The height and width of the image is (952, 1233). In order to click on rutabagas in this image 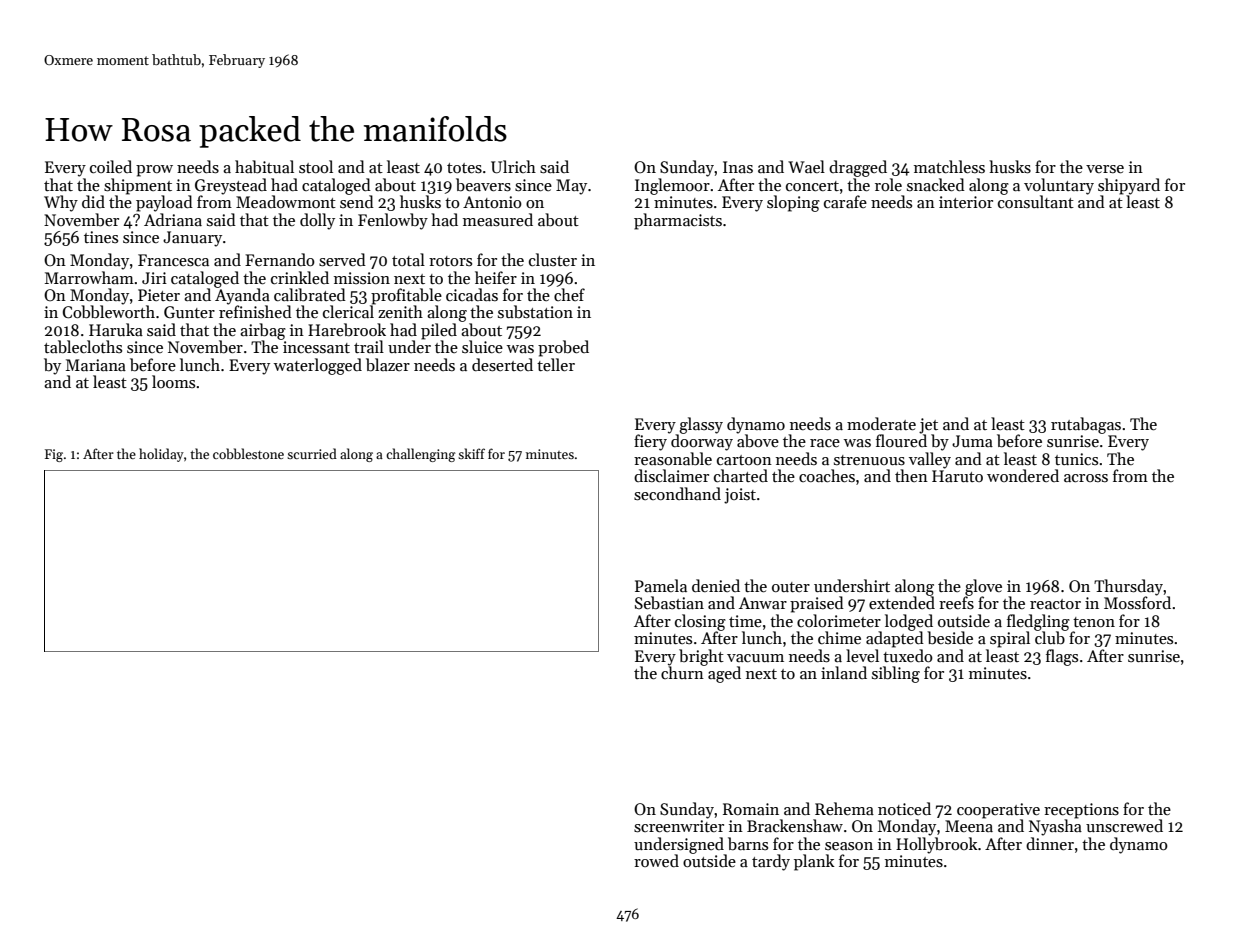, I will do `click(1086, 425)`.
